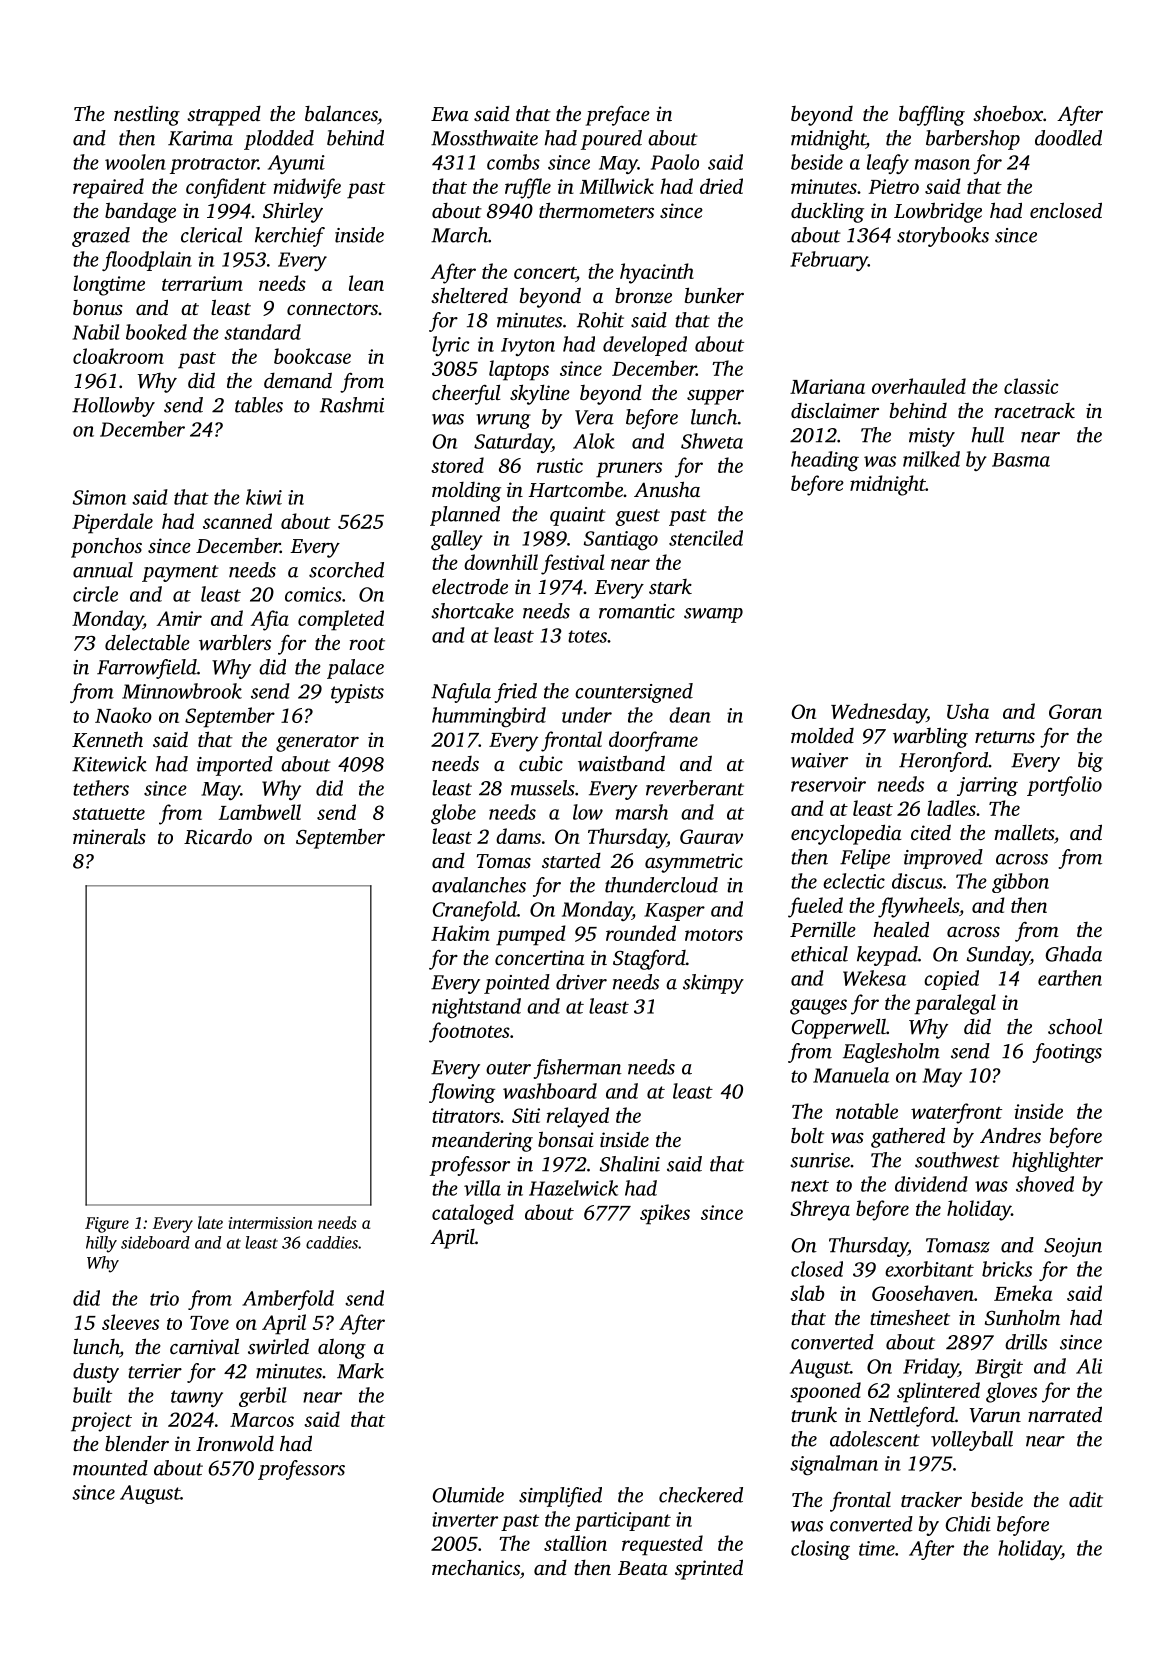 This screenshot has height=1662, width=1175. Describe the element at coordinates (578, 516) in the screenshot. I see `quaint` at that location.
